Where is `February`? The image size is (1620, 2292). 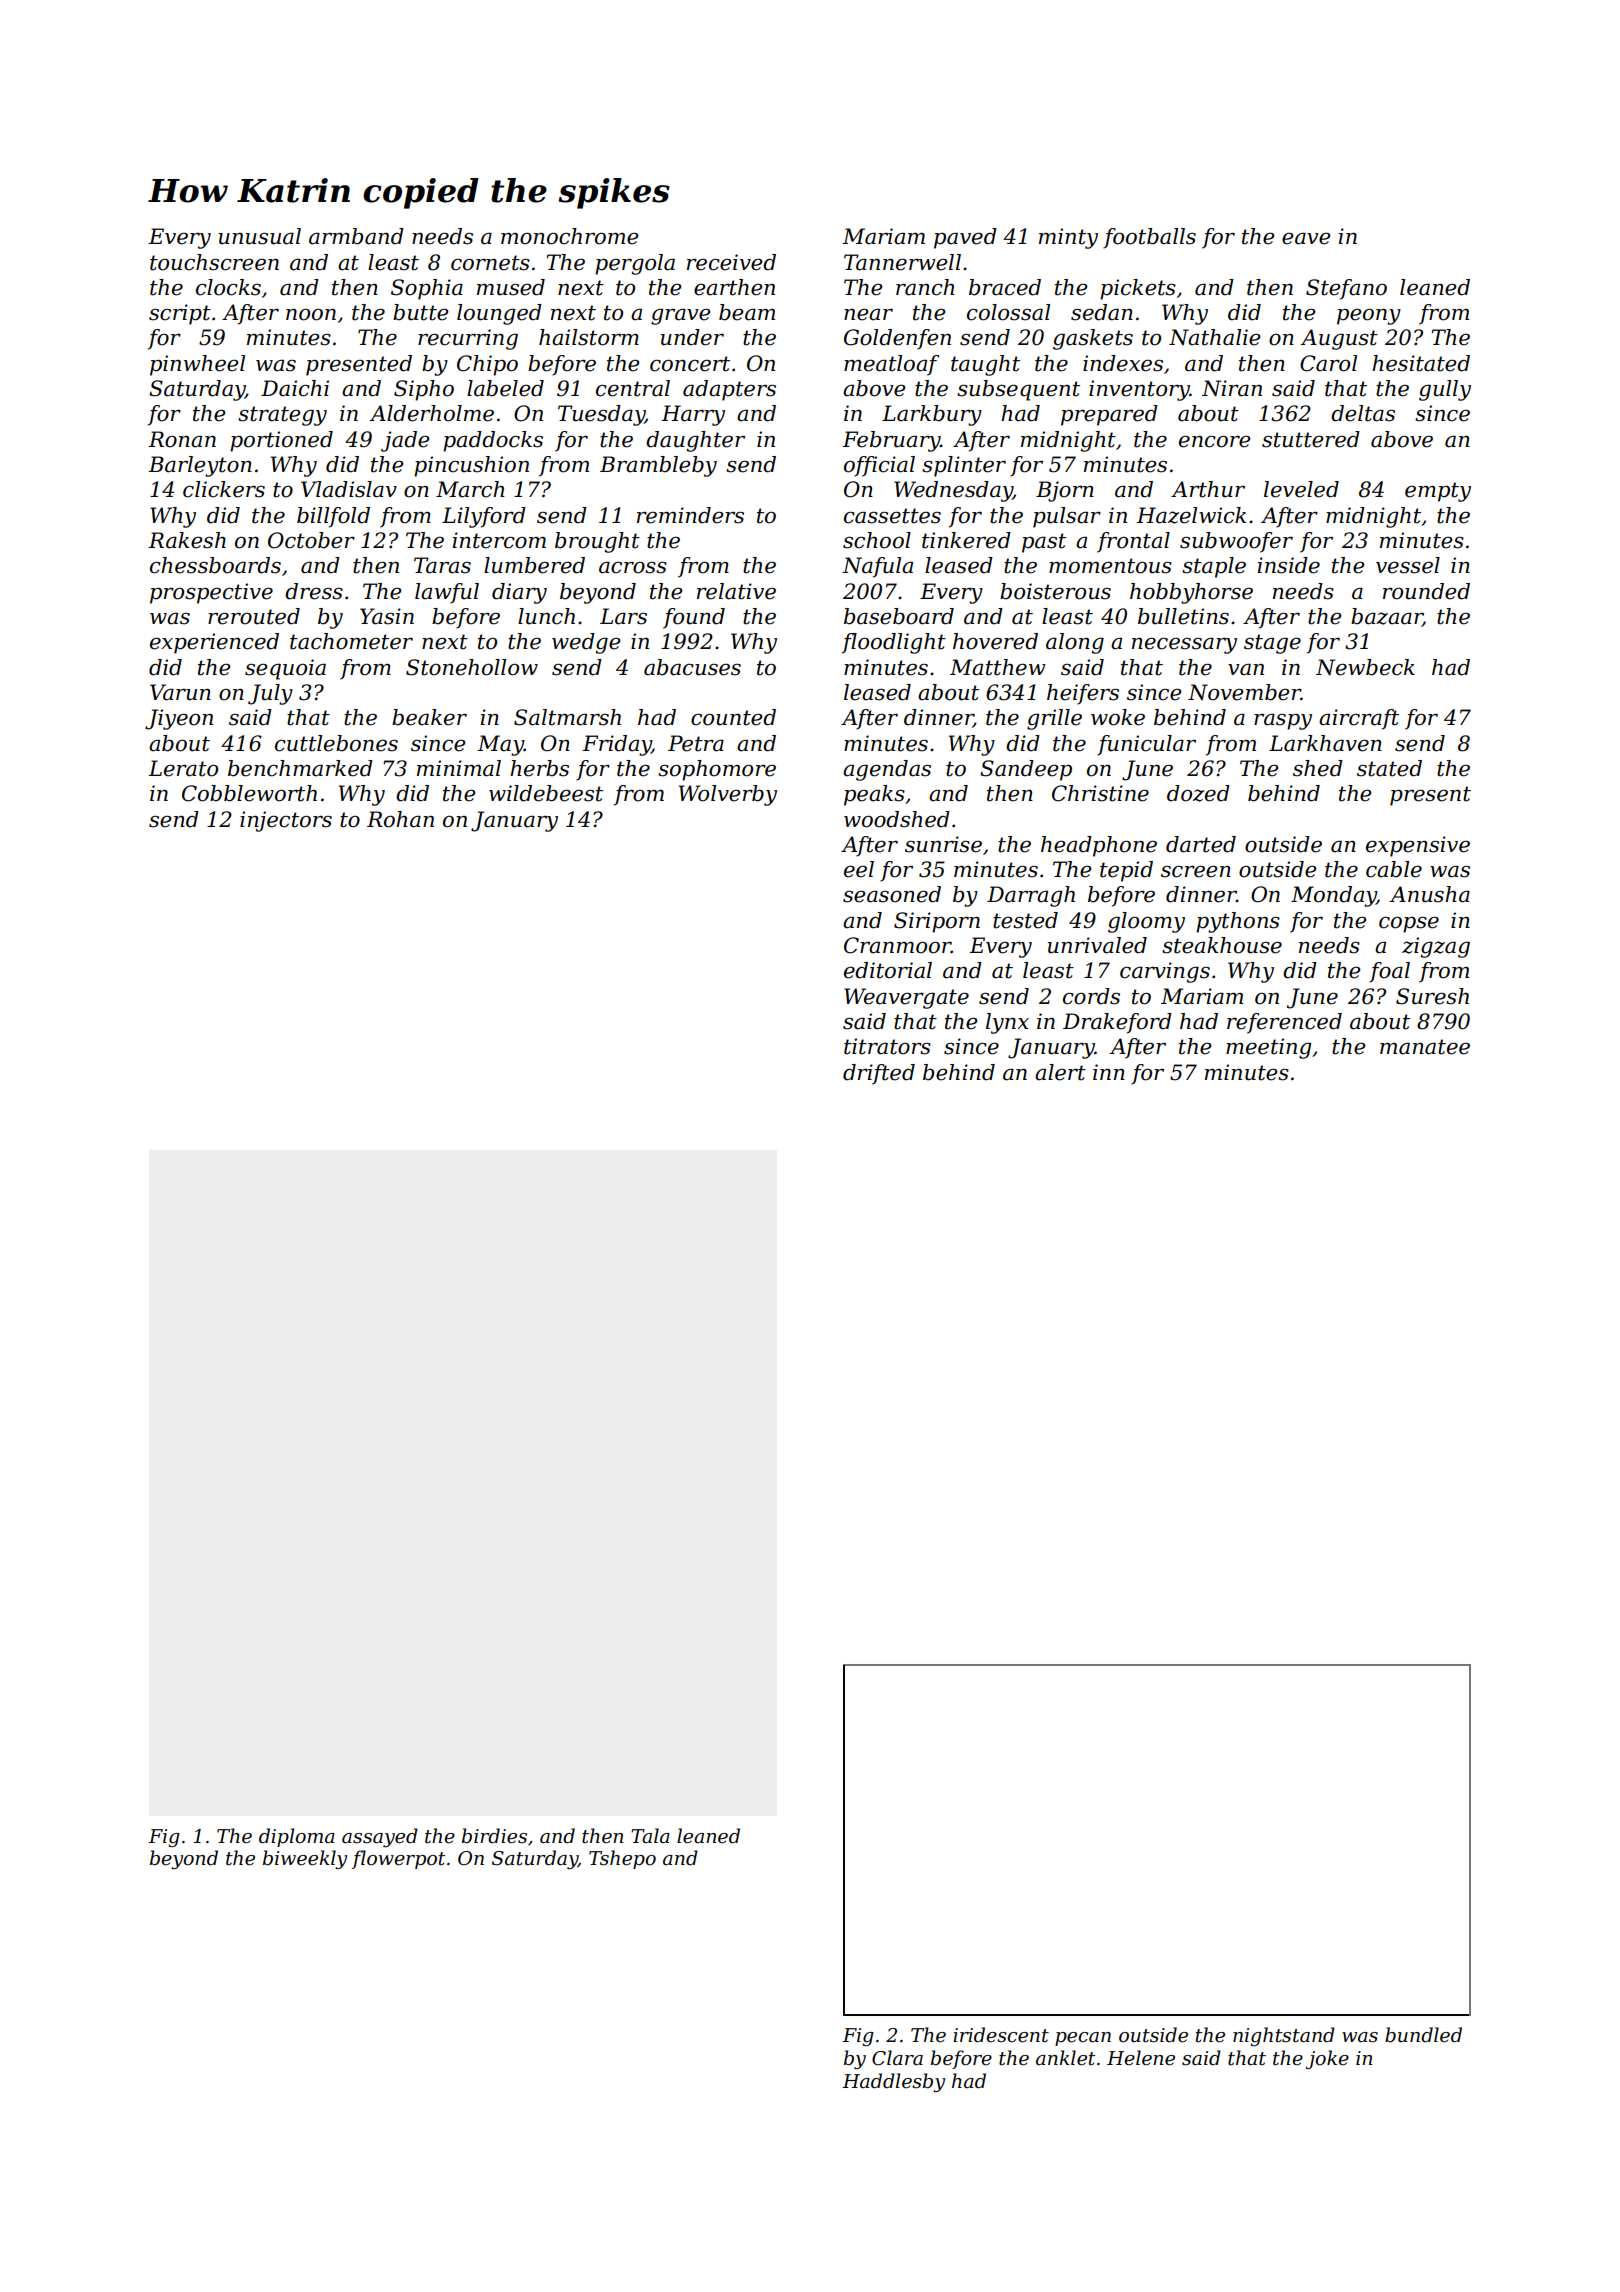 February is located at coordinates (891, 441).
